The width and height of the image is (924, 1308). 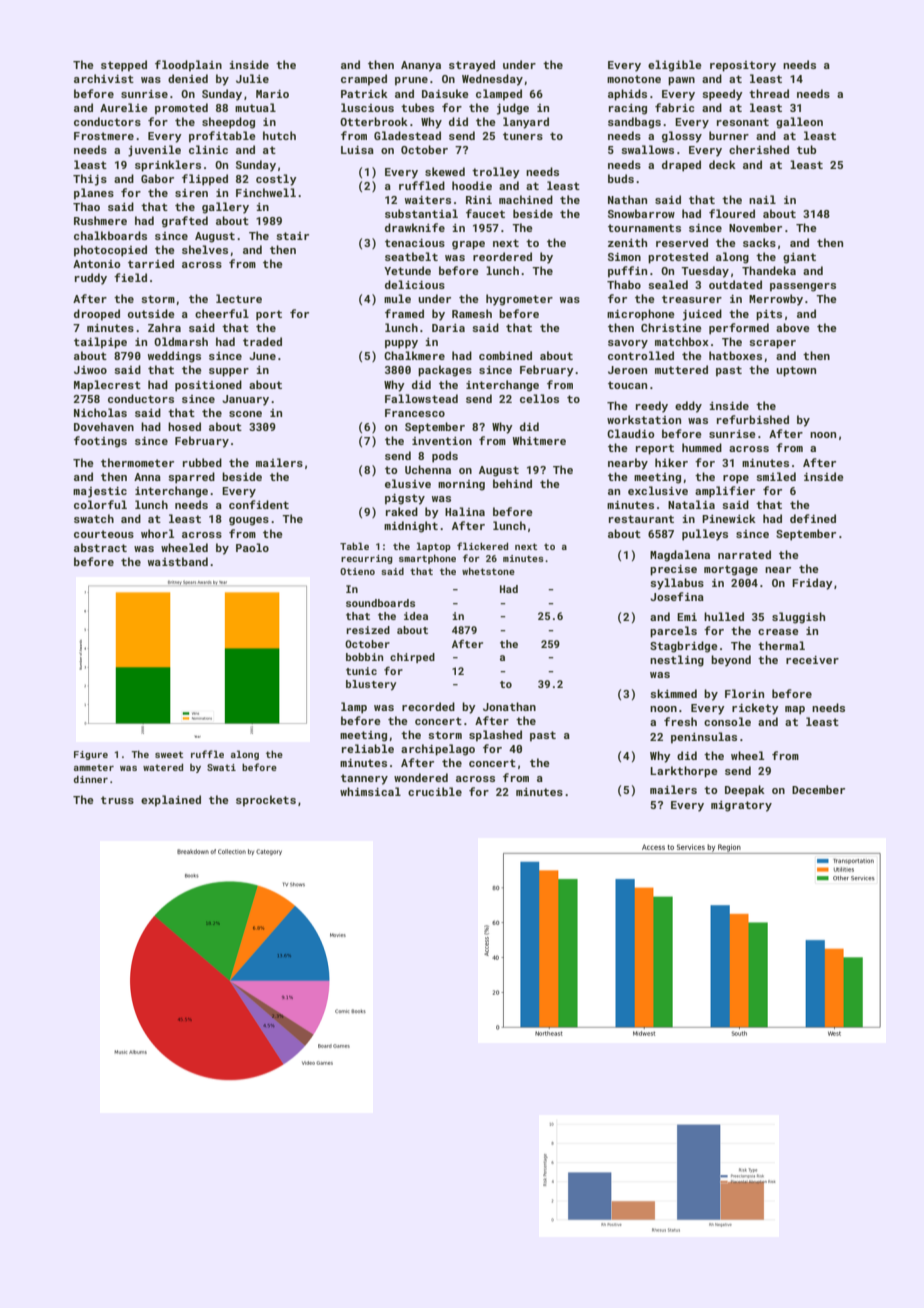 What do you see at coordinates (671, 462) in the image?
I see `hiker` at bounding box center [671, 462].
